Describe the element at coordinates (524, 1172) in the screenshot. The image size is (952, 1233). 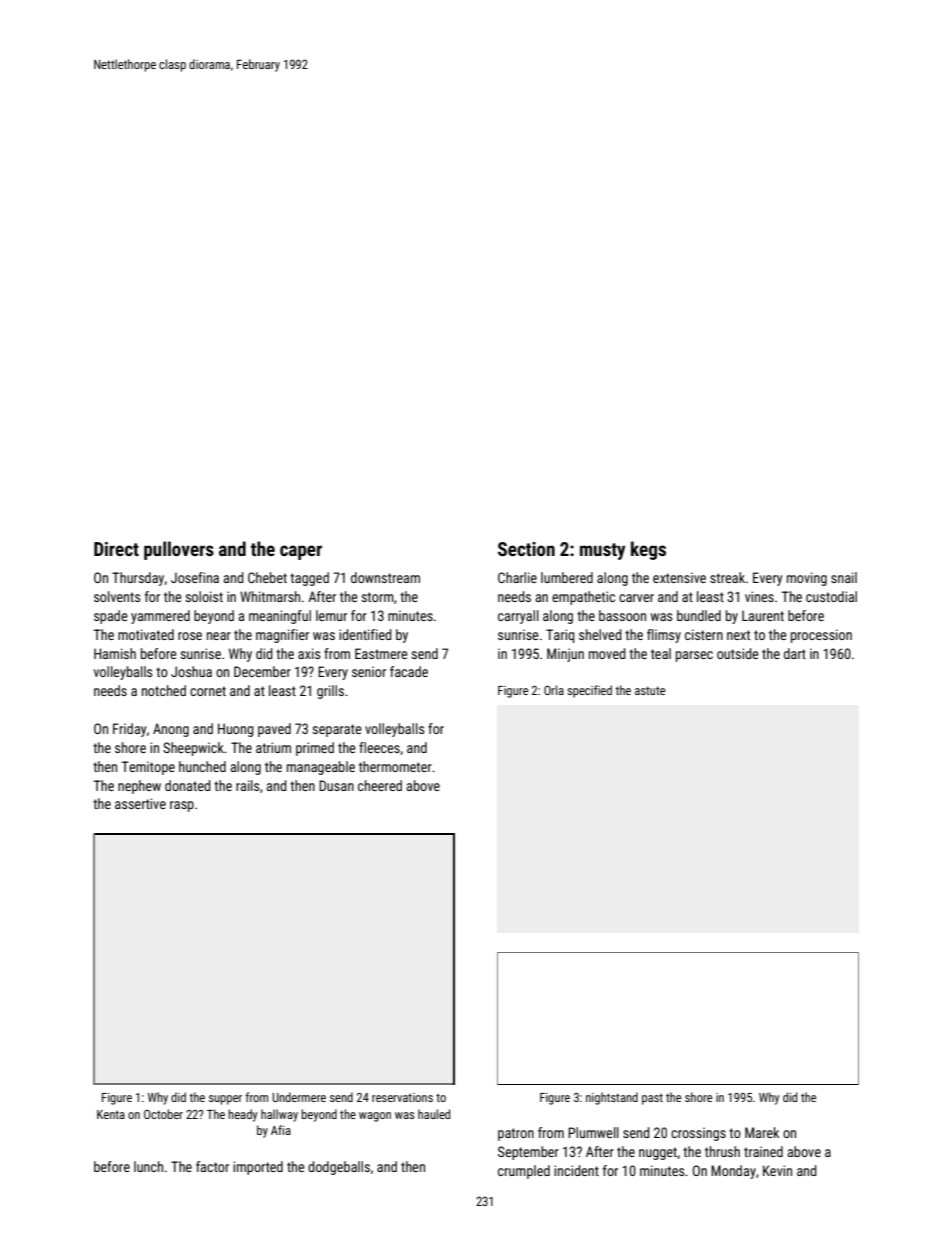
I see `crumpled` at that location.
